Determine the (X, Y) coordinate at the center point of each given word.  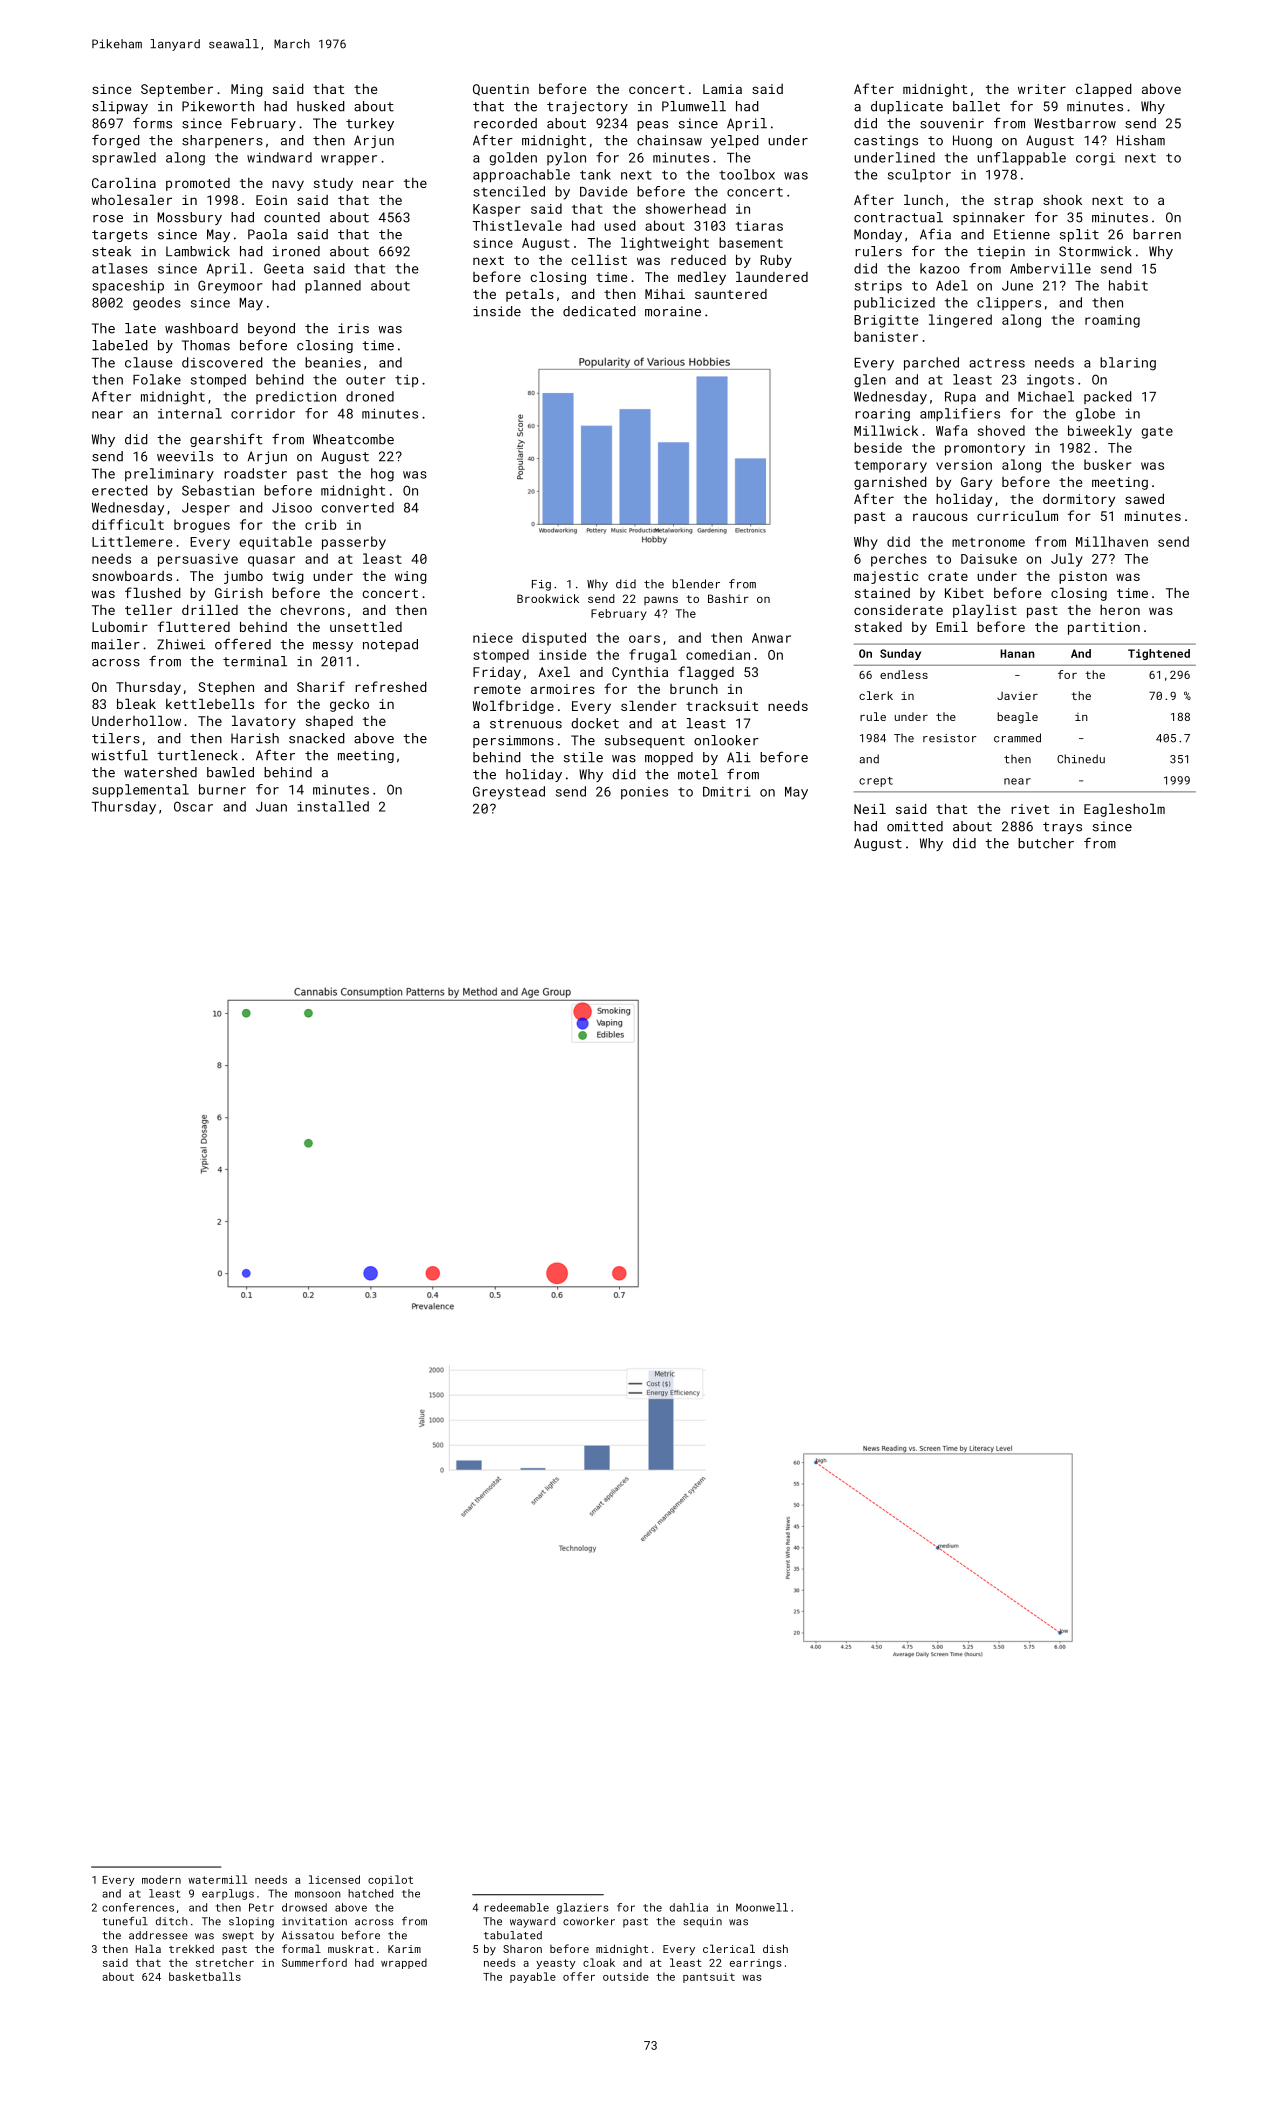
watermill (217, 1879)
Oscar (193, 806)
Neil (870, 809)
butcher (1046, 843)
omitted (915, 826)
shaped (329, 722)
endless (904, 674)
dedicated (599, 311)
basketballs (205, 1976)
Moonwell (762, 1907)
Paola (267, 234)
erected (120, 490)
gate (1157, 433)
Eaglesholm (1124, 810)
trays (1062, 828)
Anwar (771, 638)
